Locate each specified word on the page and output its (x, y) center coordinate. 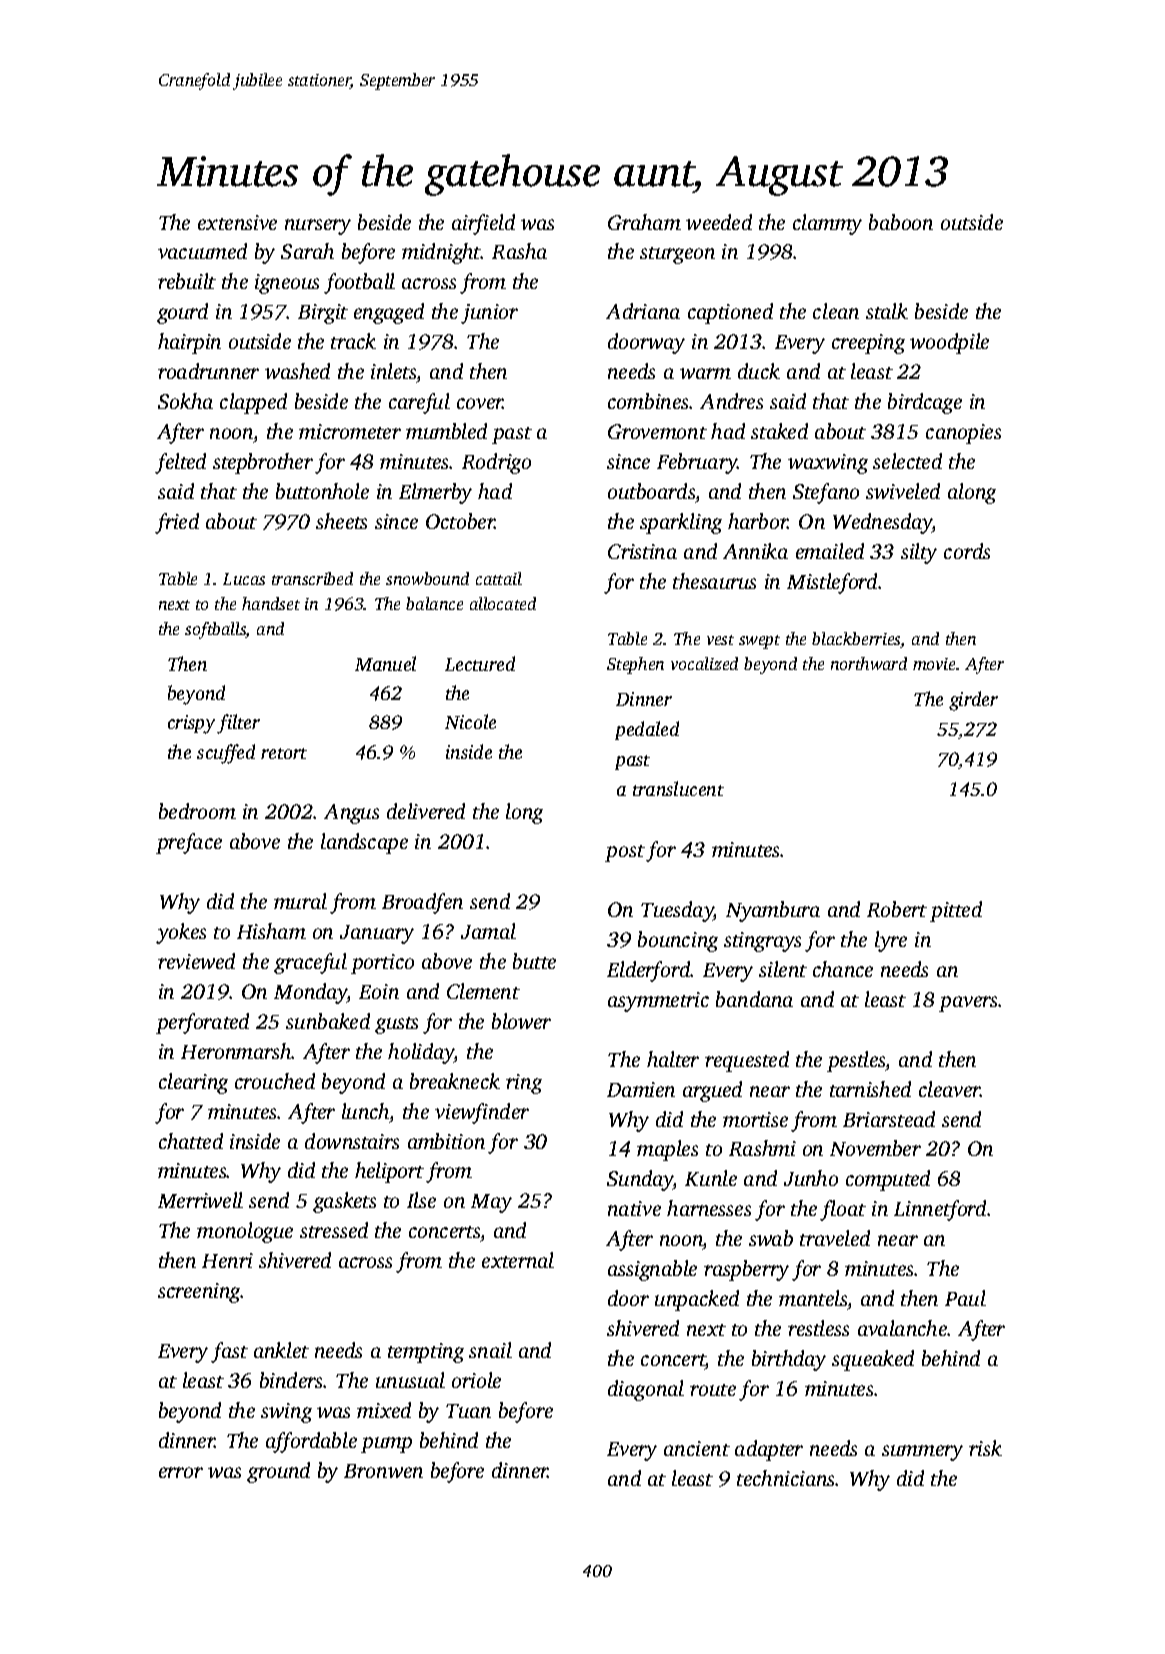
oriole (476, 1380)
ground (278, 1472)
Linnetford (940, 1210)
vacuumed (202, 251)
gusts (396, 1025)
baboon (901, 222)
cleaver (950, 1089)
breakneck (455, 1081)
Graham (644, 222)
